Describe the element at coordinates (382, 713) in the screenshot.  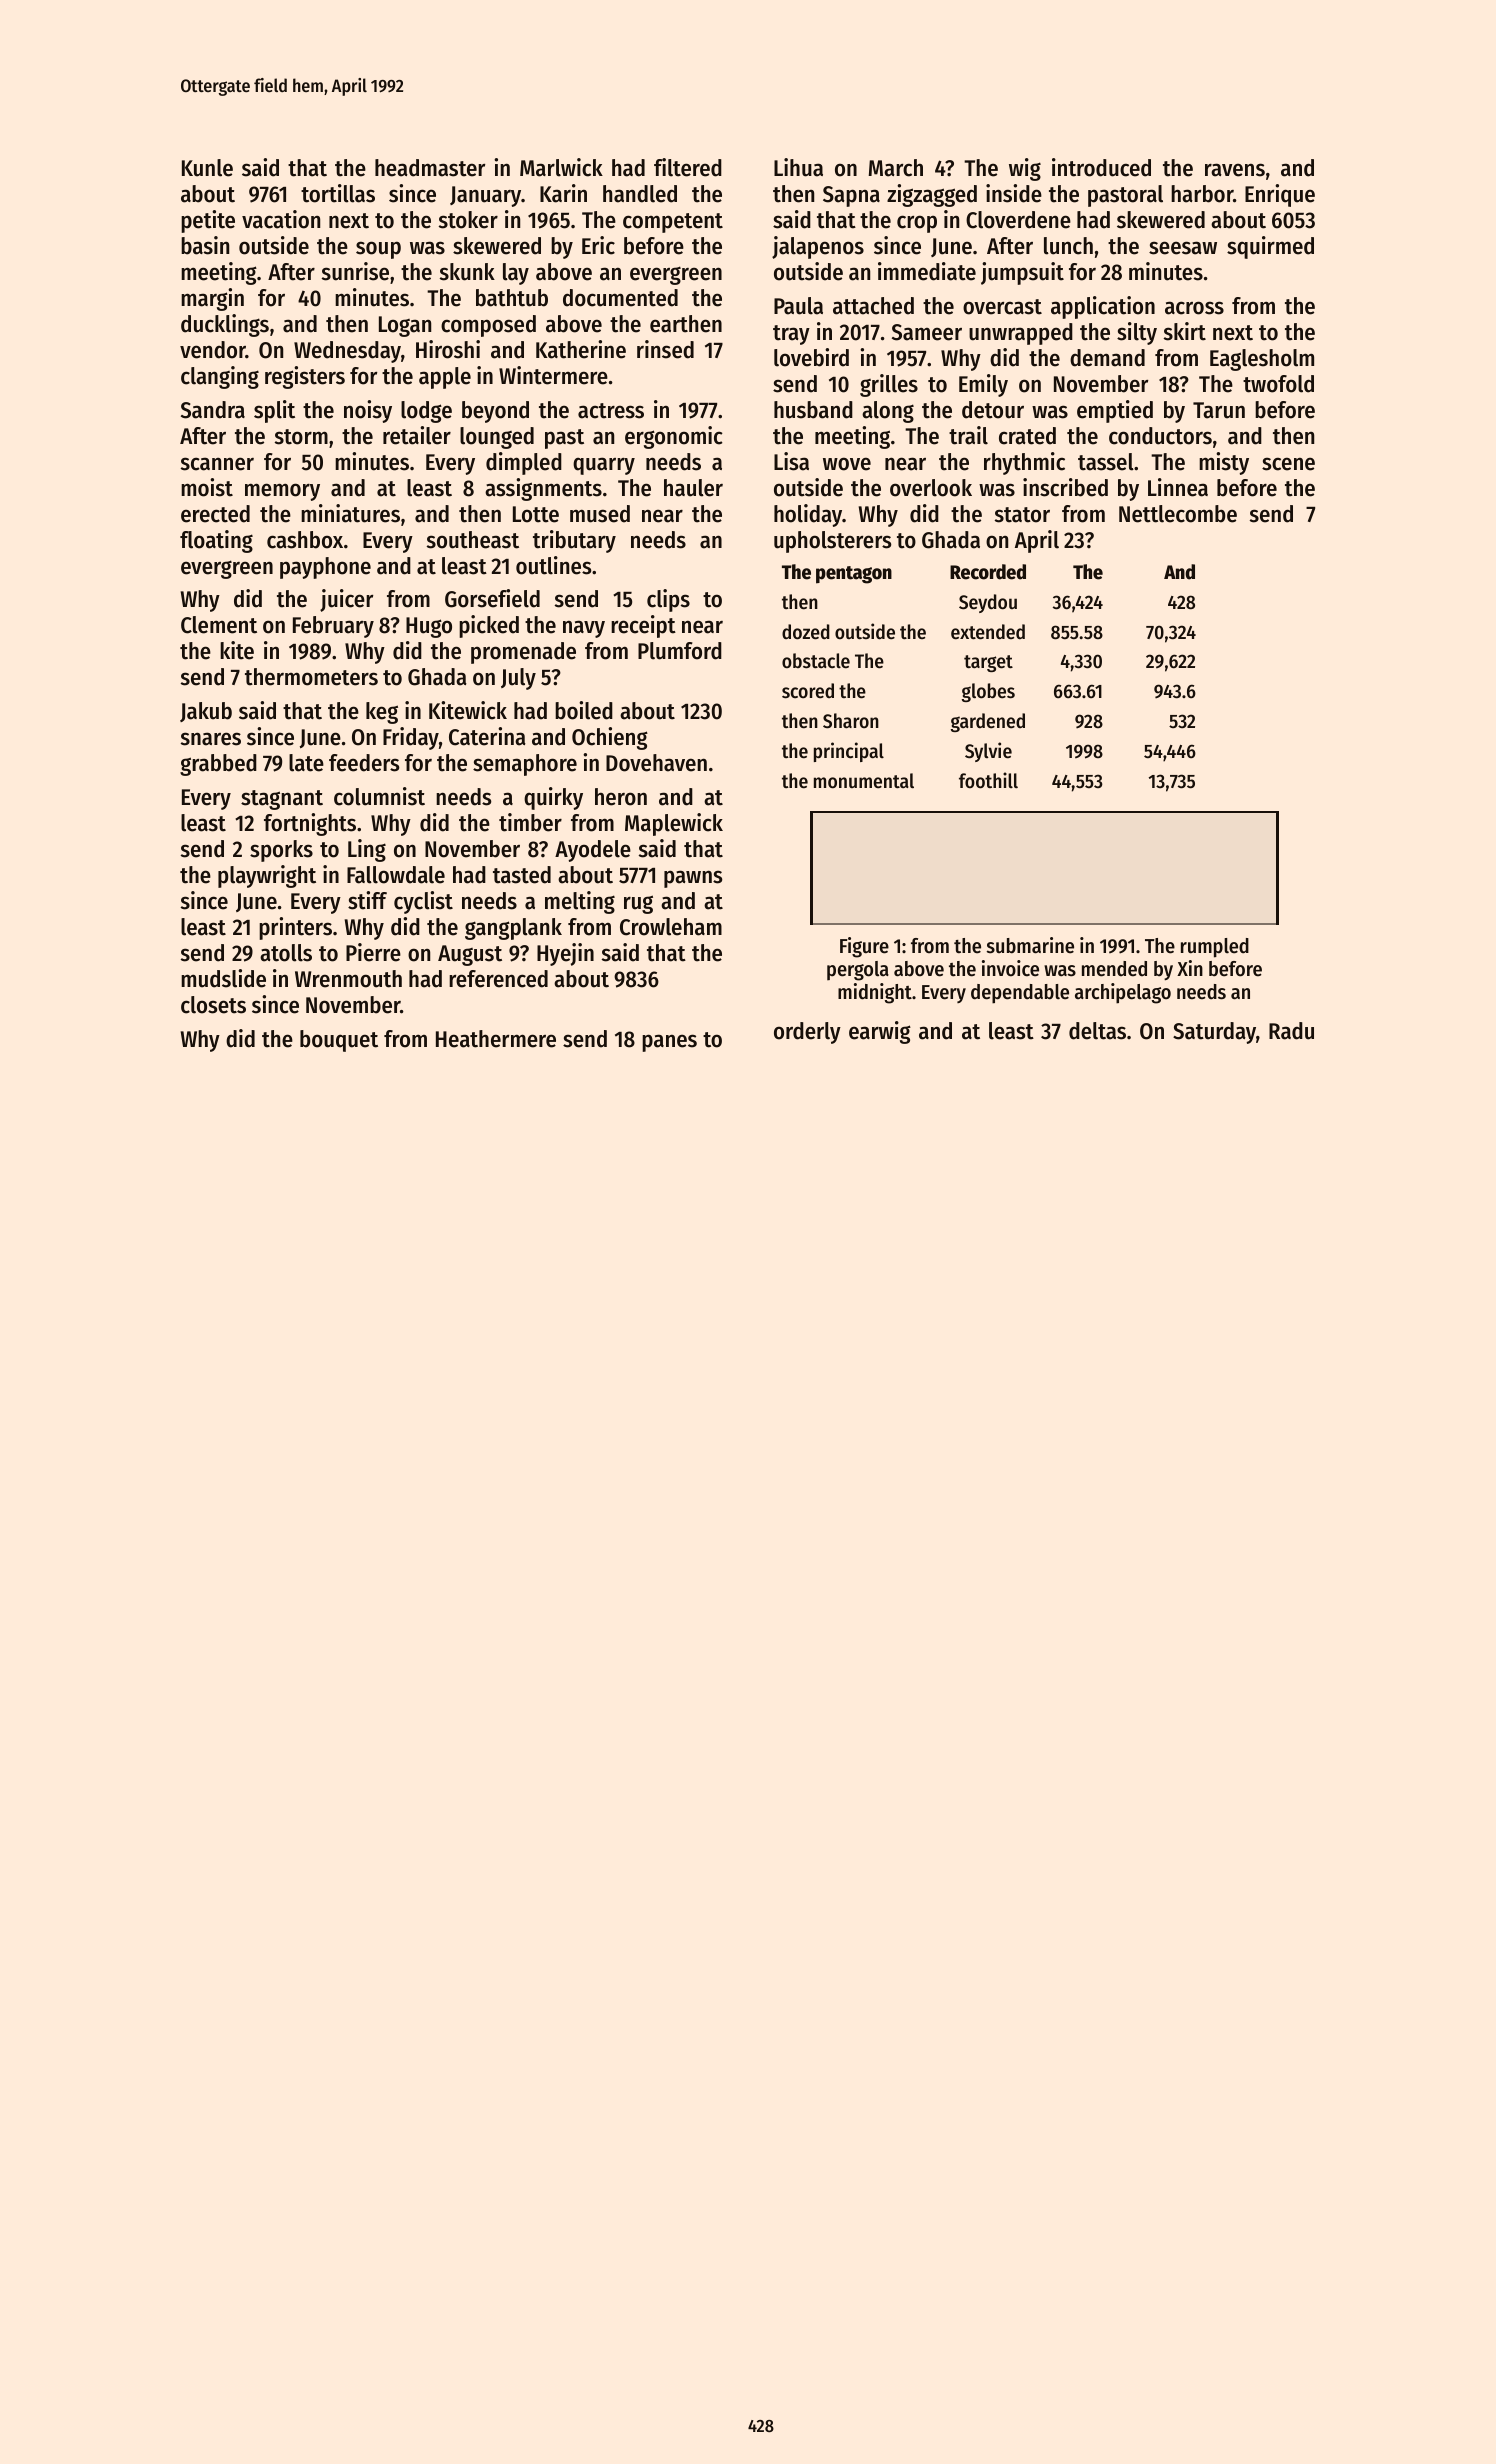
I see `keg` at that location.
